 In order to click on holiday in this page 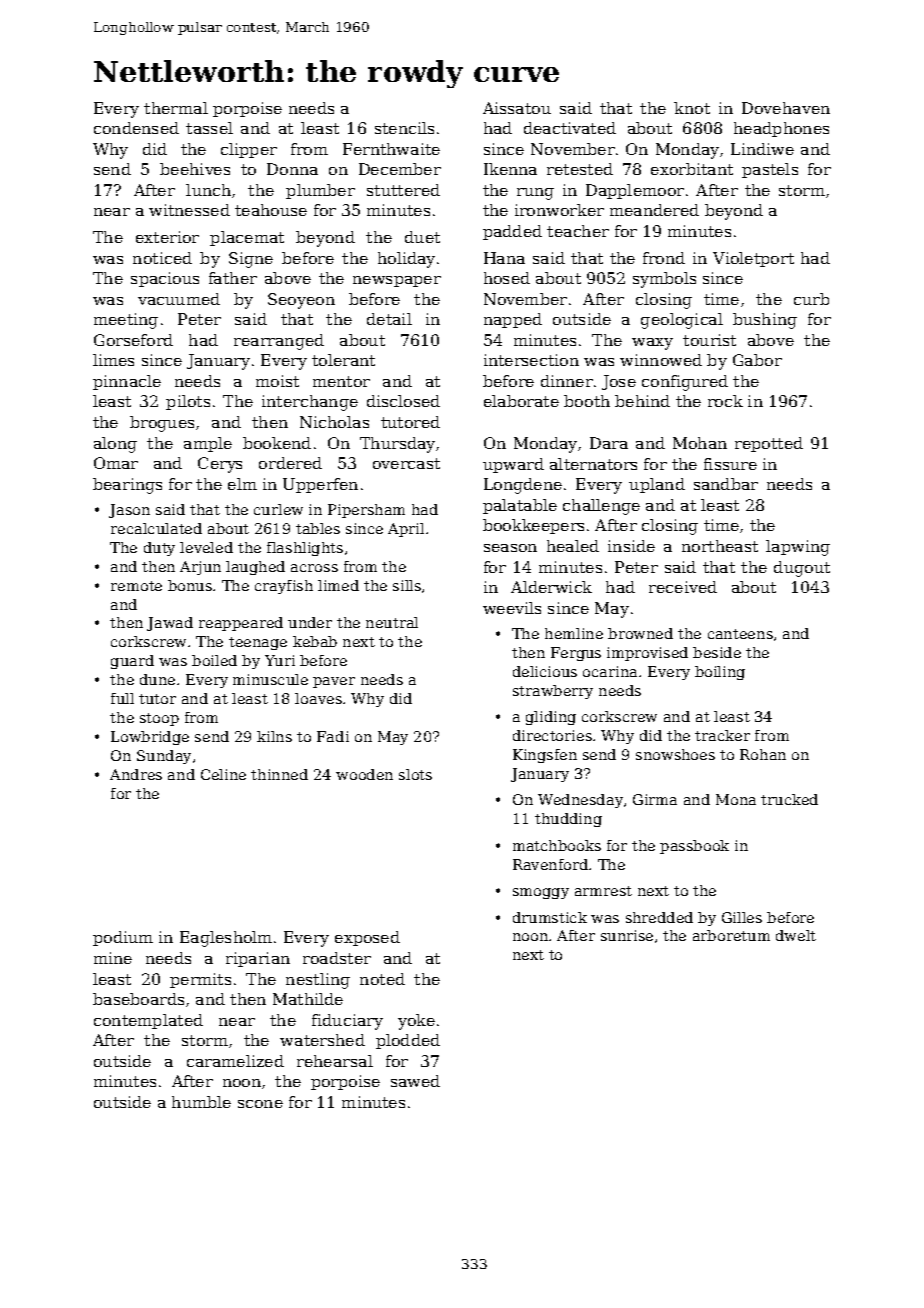, I will do `click(406, 260)`.
